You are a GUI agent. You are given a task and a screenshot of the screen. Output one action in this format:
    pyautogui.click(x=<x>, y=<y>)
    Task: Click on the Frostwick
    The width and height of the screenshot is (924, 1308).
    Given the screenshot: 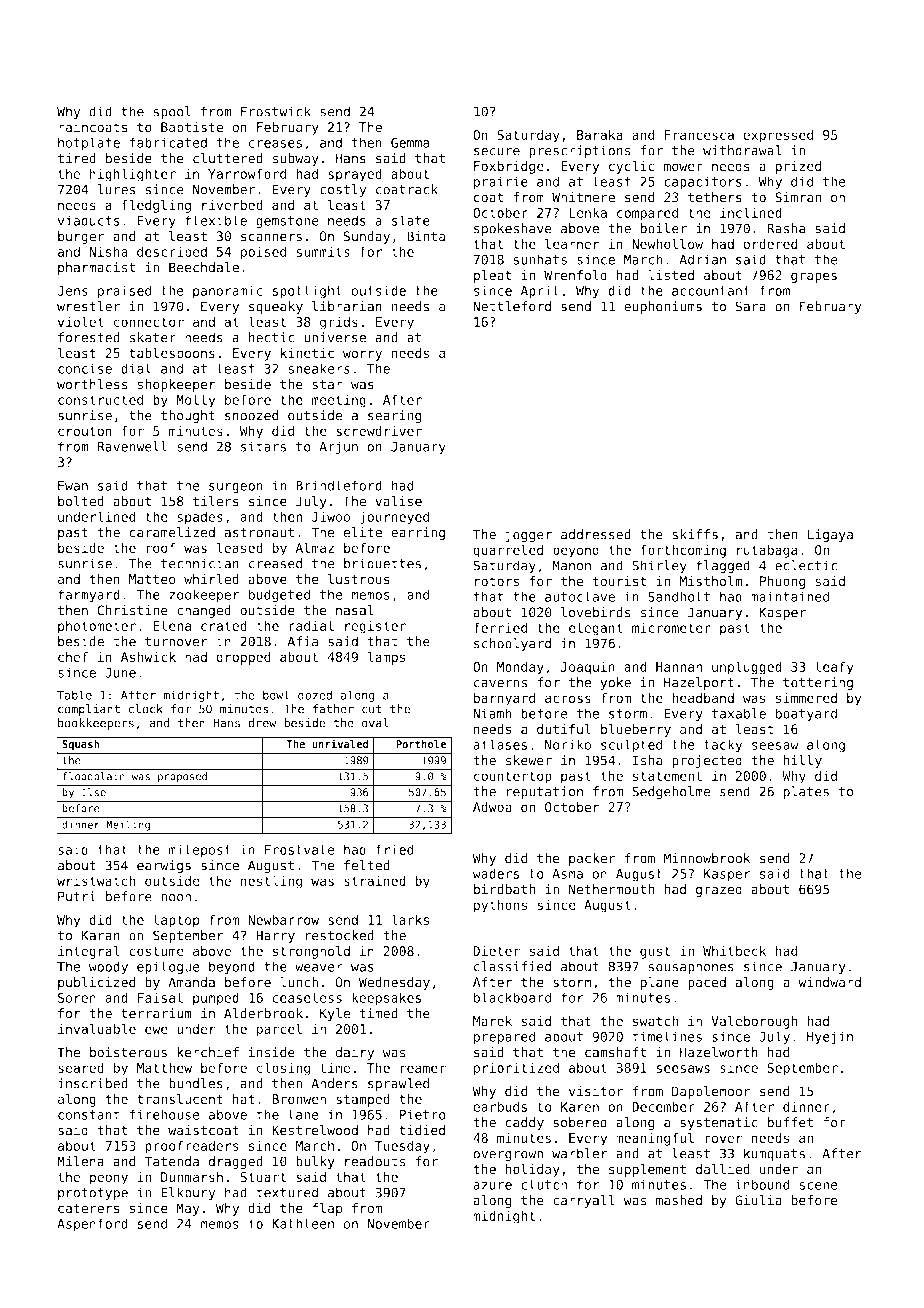 What is the action you would take?
    pyautogui.click(x=276, y=111)
